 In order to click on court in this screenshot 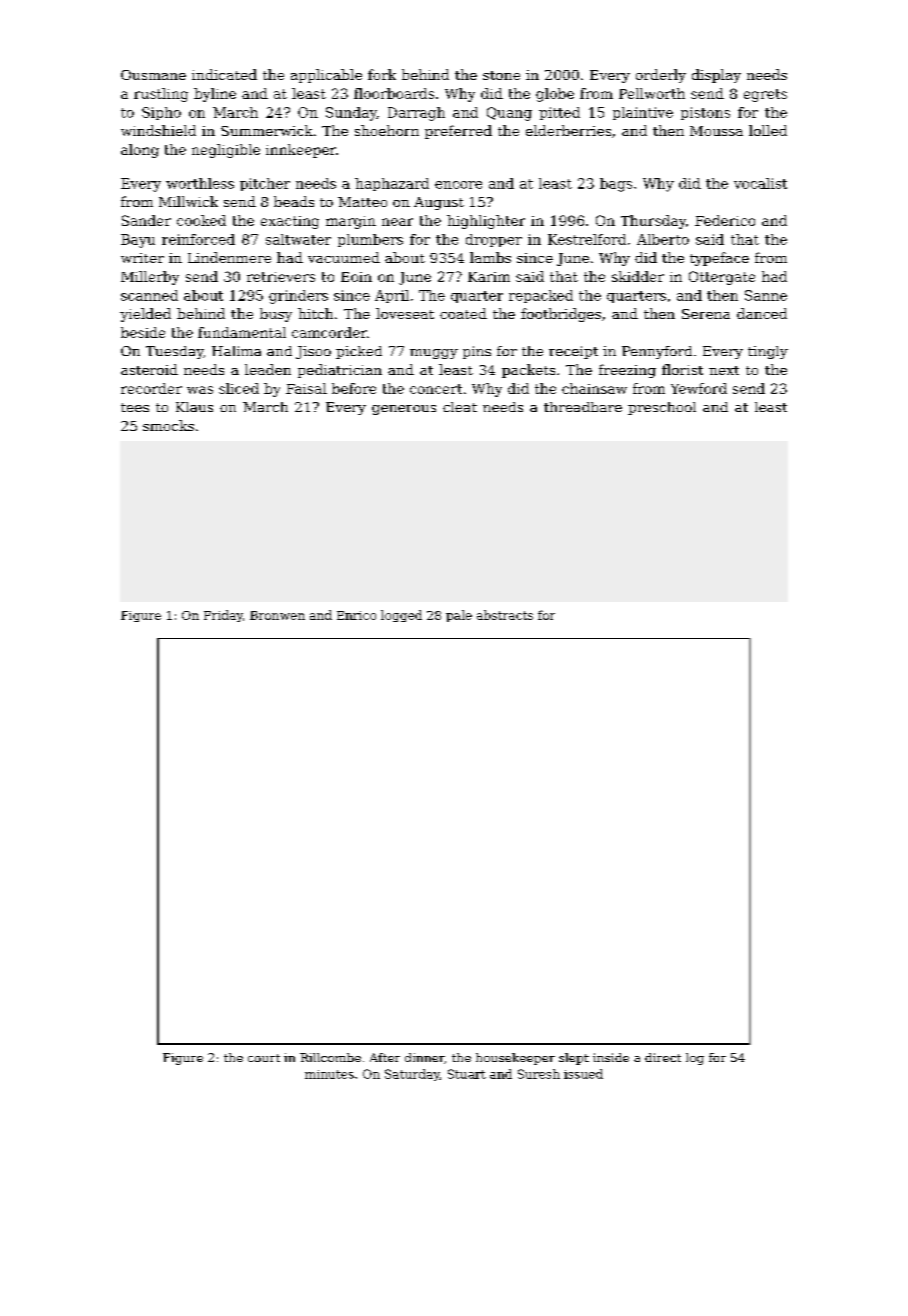, I will do `click(264, 1058)`.
